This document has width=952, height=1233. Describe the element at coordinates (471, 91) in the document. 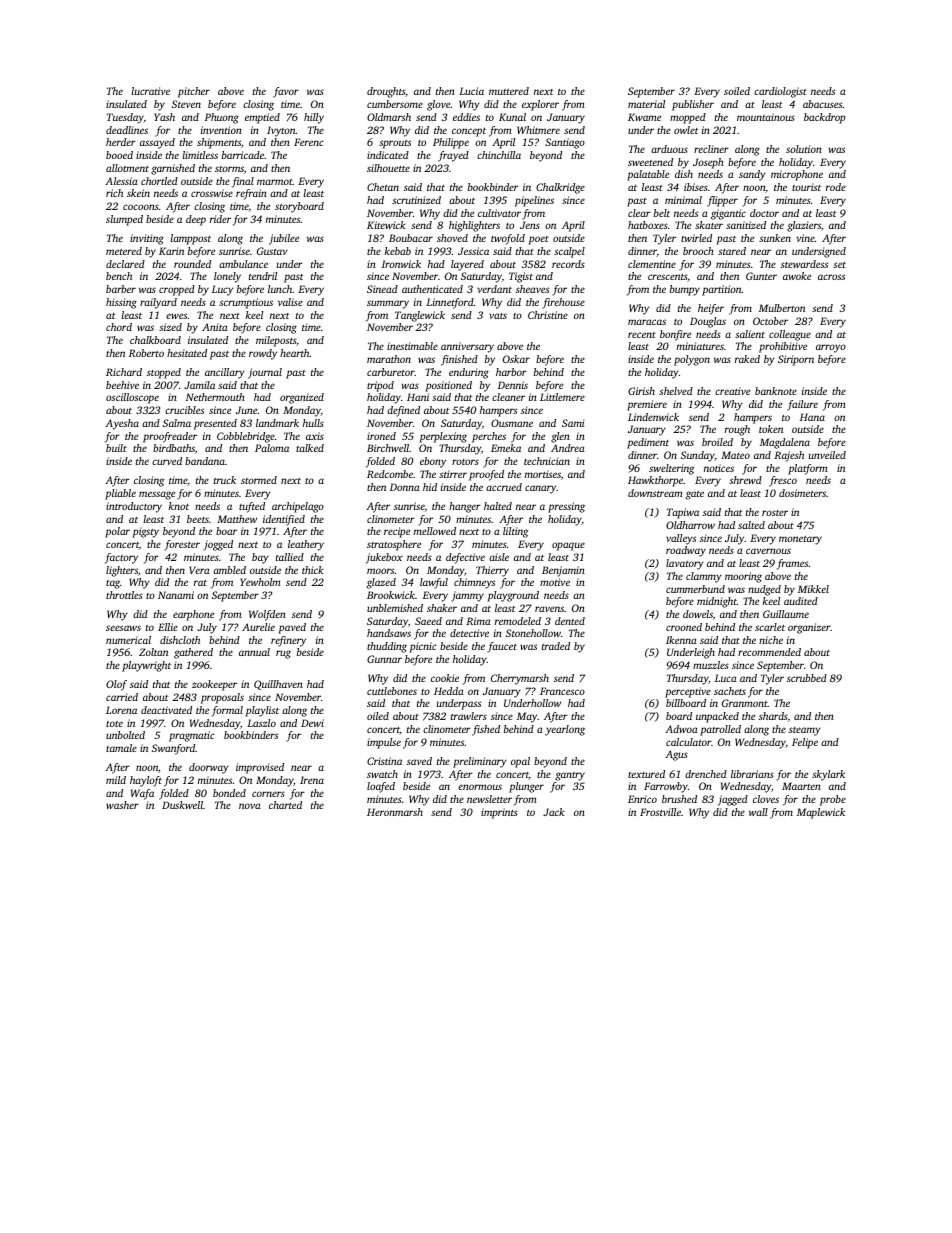

I see `Lucia` at that location.
